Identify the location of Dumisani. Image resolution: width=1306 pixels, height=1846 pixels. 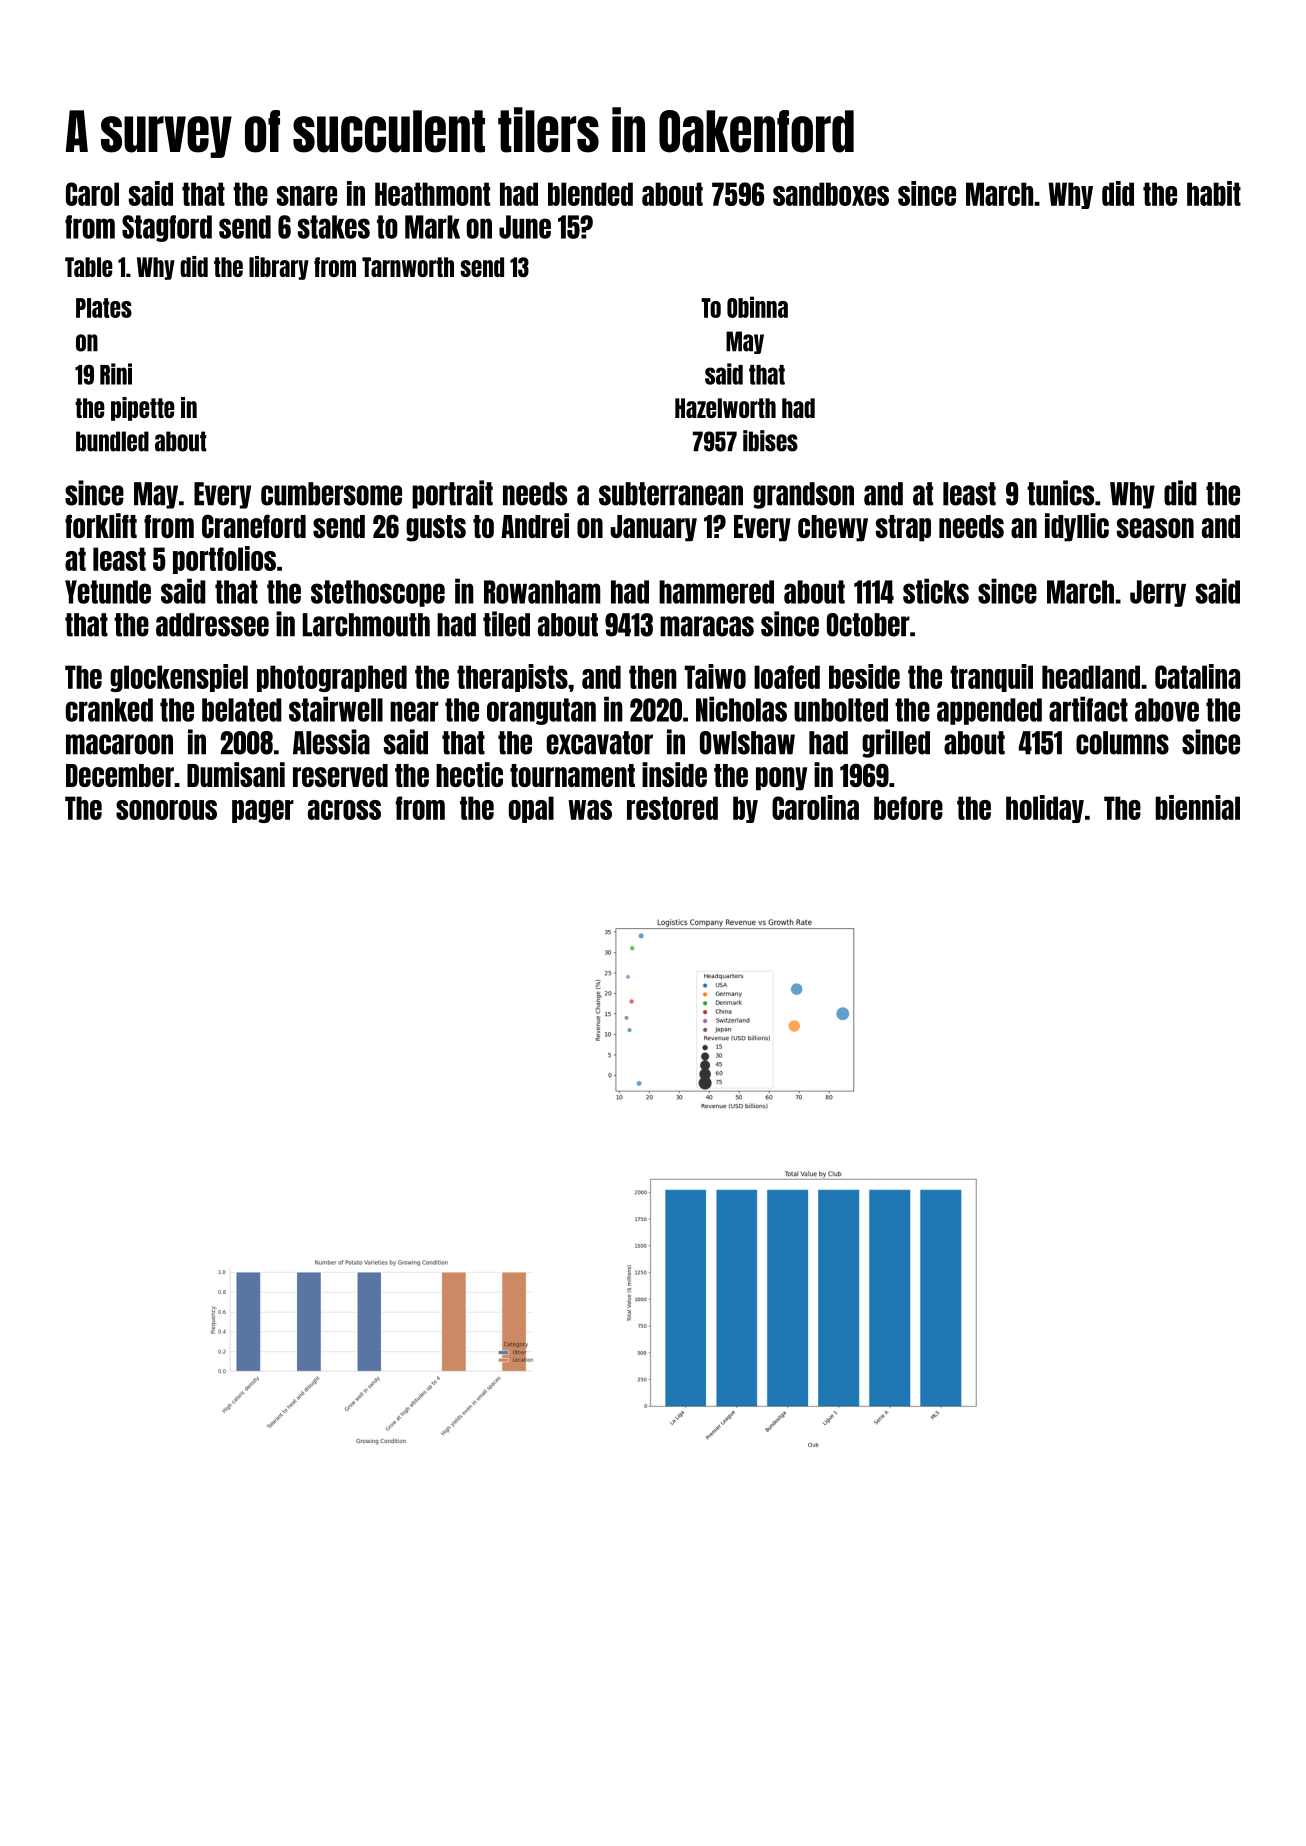
(236, 774).
